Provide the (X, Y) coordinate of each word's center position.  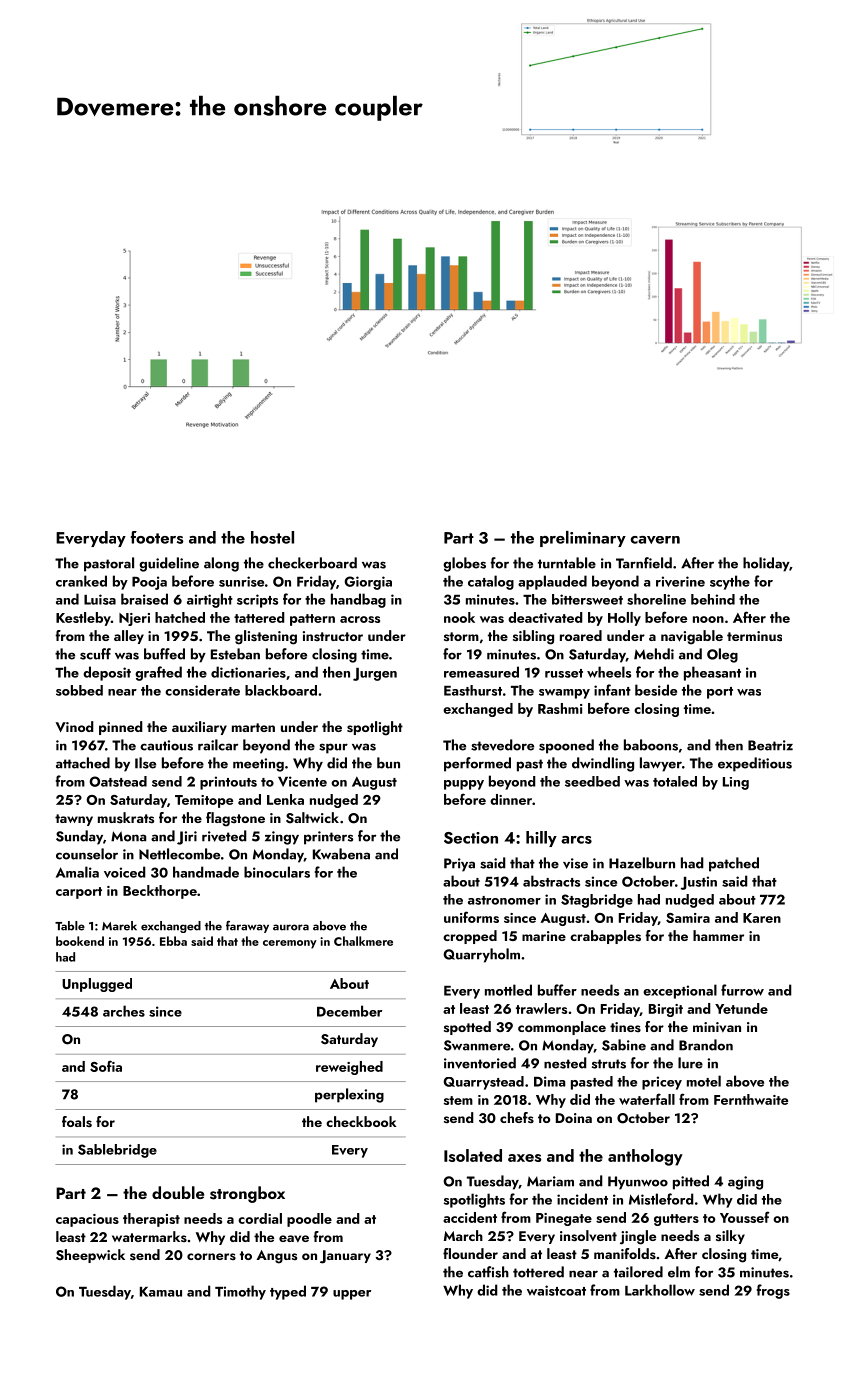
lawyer (661, 764)
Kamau (161, 1292)
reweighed (349, 1068)
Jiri (187, 838)
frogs (773, 1291)
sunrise (241, 581)
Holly (624, 619)
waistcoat (556, 1290)
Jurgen (375, 674)
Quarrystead (483, 1083)
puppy (464, 785)
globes (464, 564)
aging (745, 1183)
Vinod (75, 726)
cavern (655, 540)
